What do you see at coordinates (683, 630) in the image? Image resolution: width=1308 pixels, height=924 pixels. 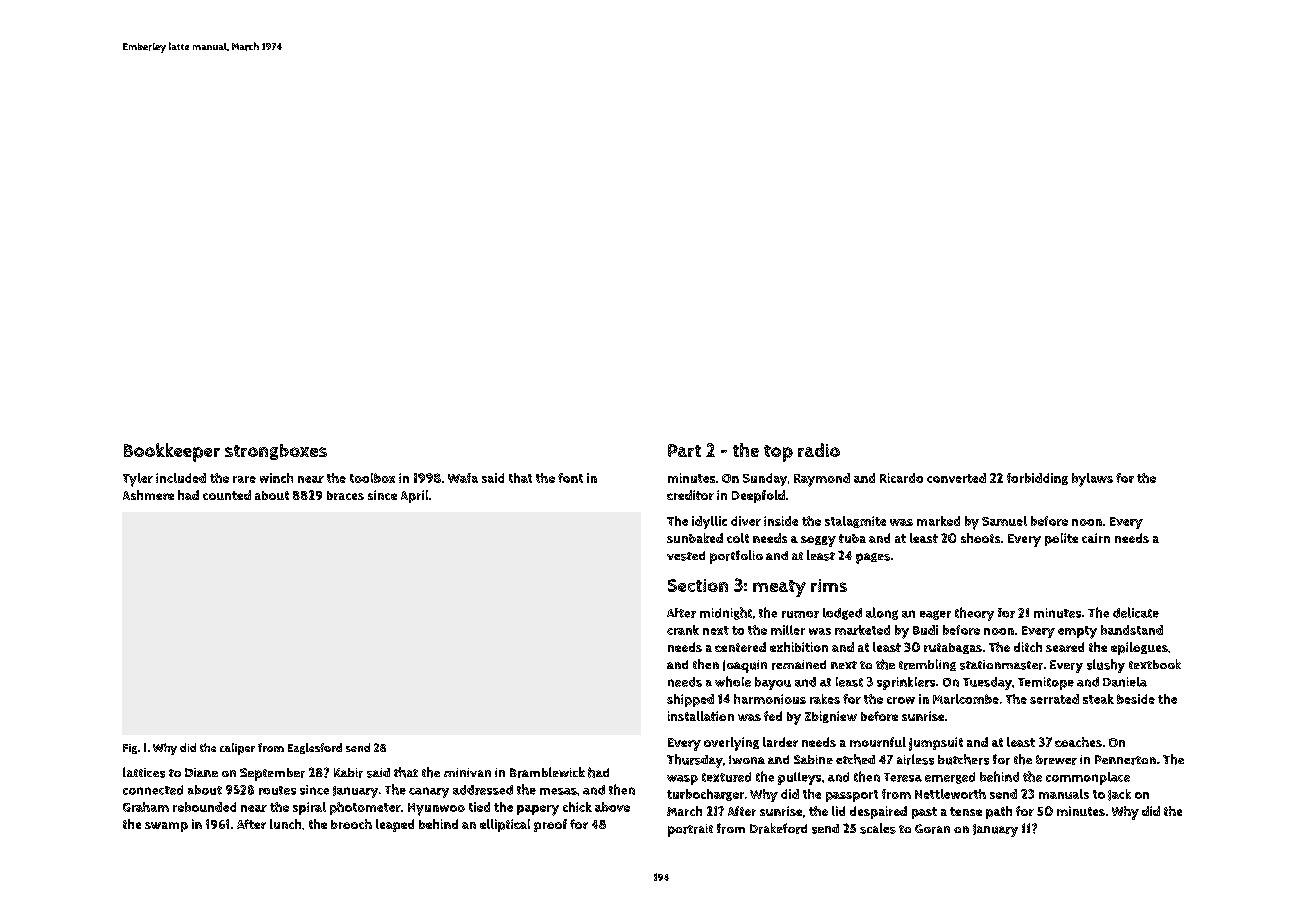 I see `crank` at bounding box center [683, 630].
